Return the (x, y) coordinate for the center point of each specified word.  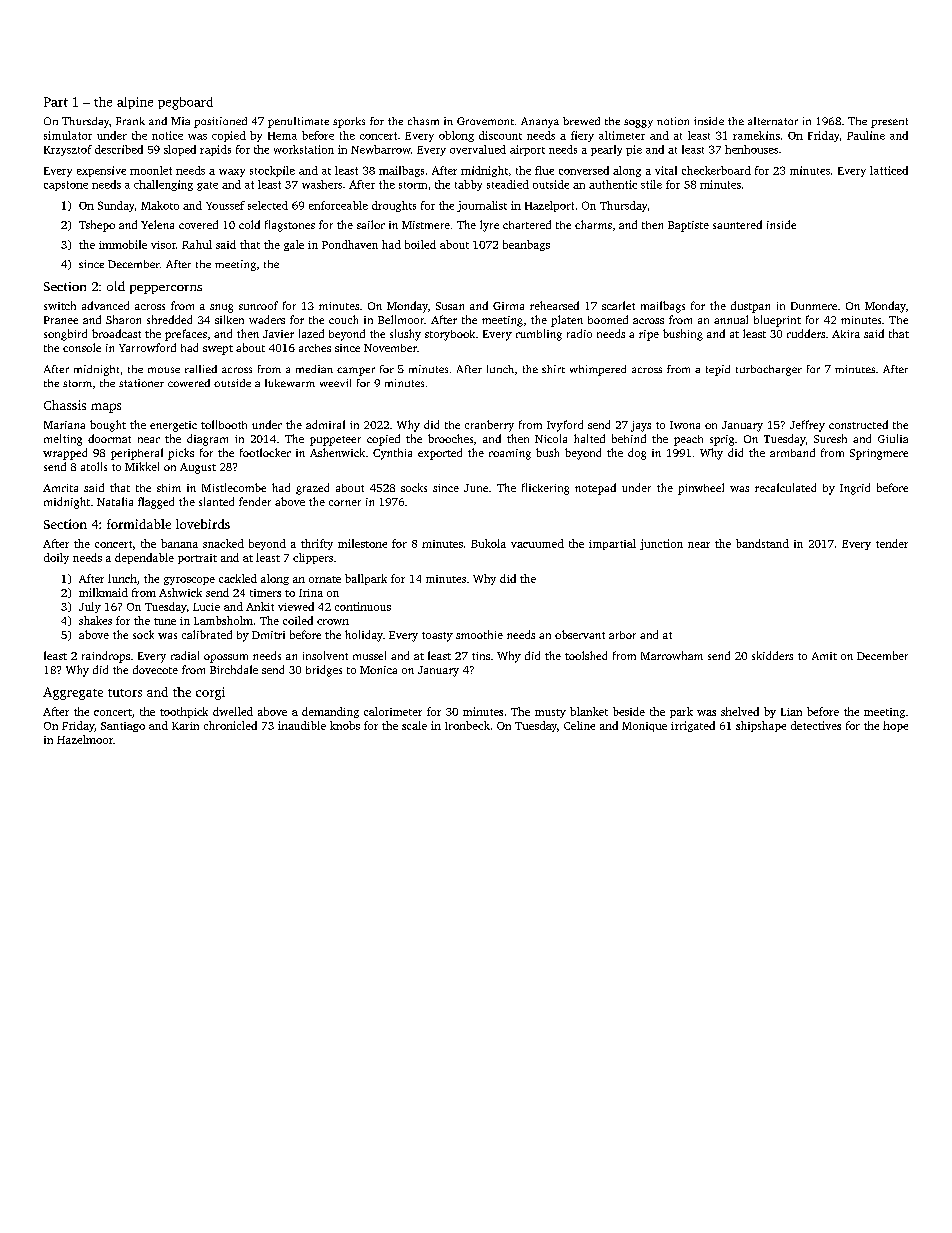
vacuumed (537, 543)
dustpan (750, 307)
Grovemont (485, 121)
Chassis (65, 405)
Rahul (197, 244)
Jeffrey (807, 426)
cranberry (489, 426)
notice (167, 135)
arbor (622, 635)
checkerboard (716, 170)
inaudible (302, 725)
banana (179, 543)
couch (343, 319)
